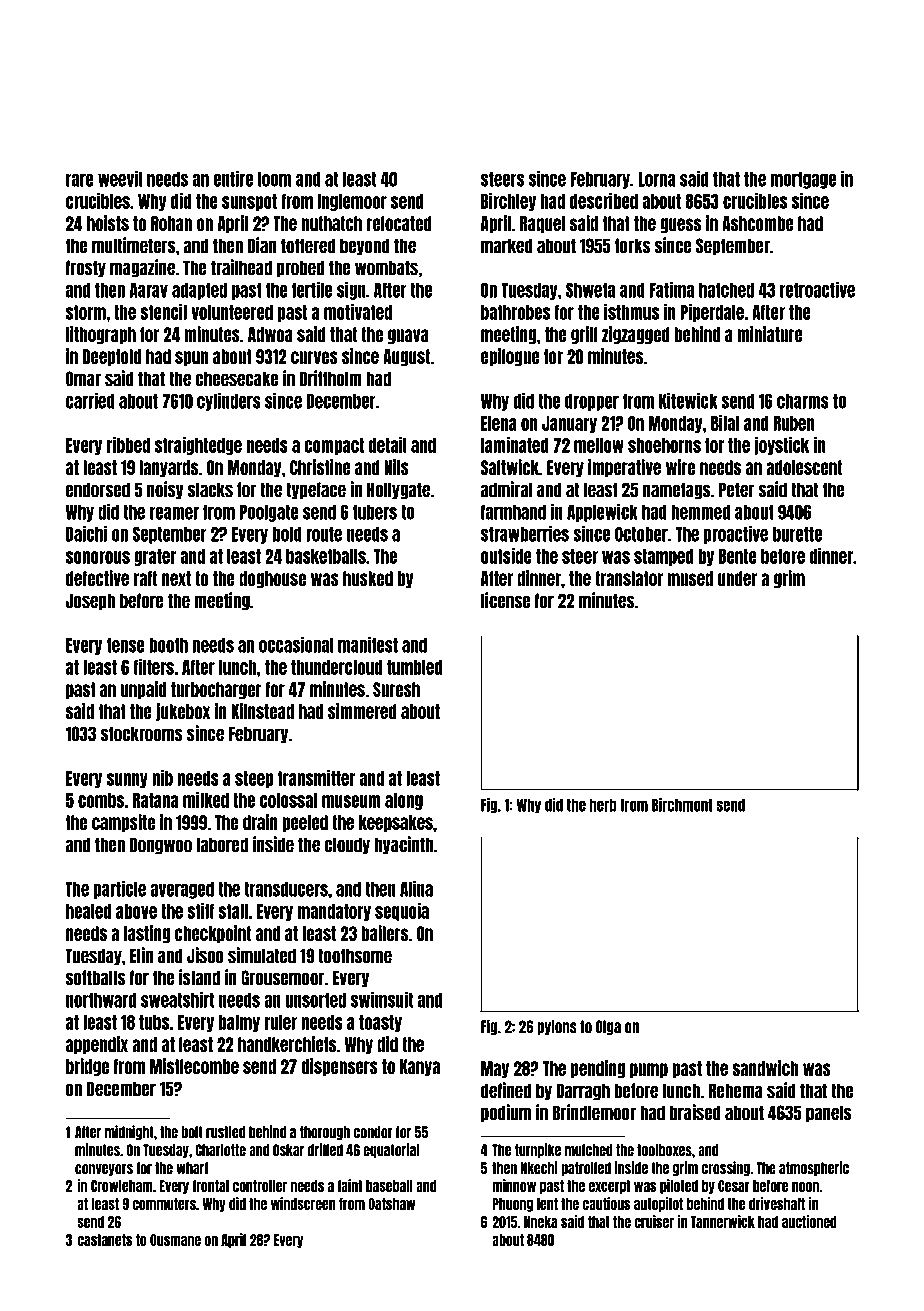 Image resolution: width=924 pixels, height=1311 pixels. What do you see at coordinates (797, 534) in the image?
I see `burette` at bounding box center [797, 534].
